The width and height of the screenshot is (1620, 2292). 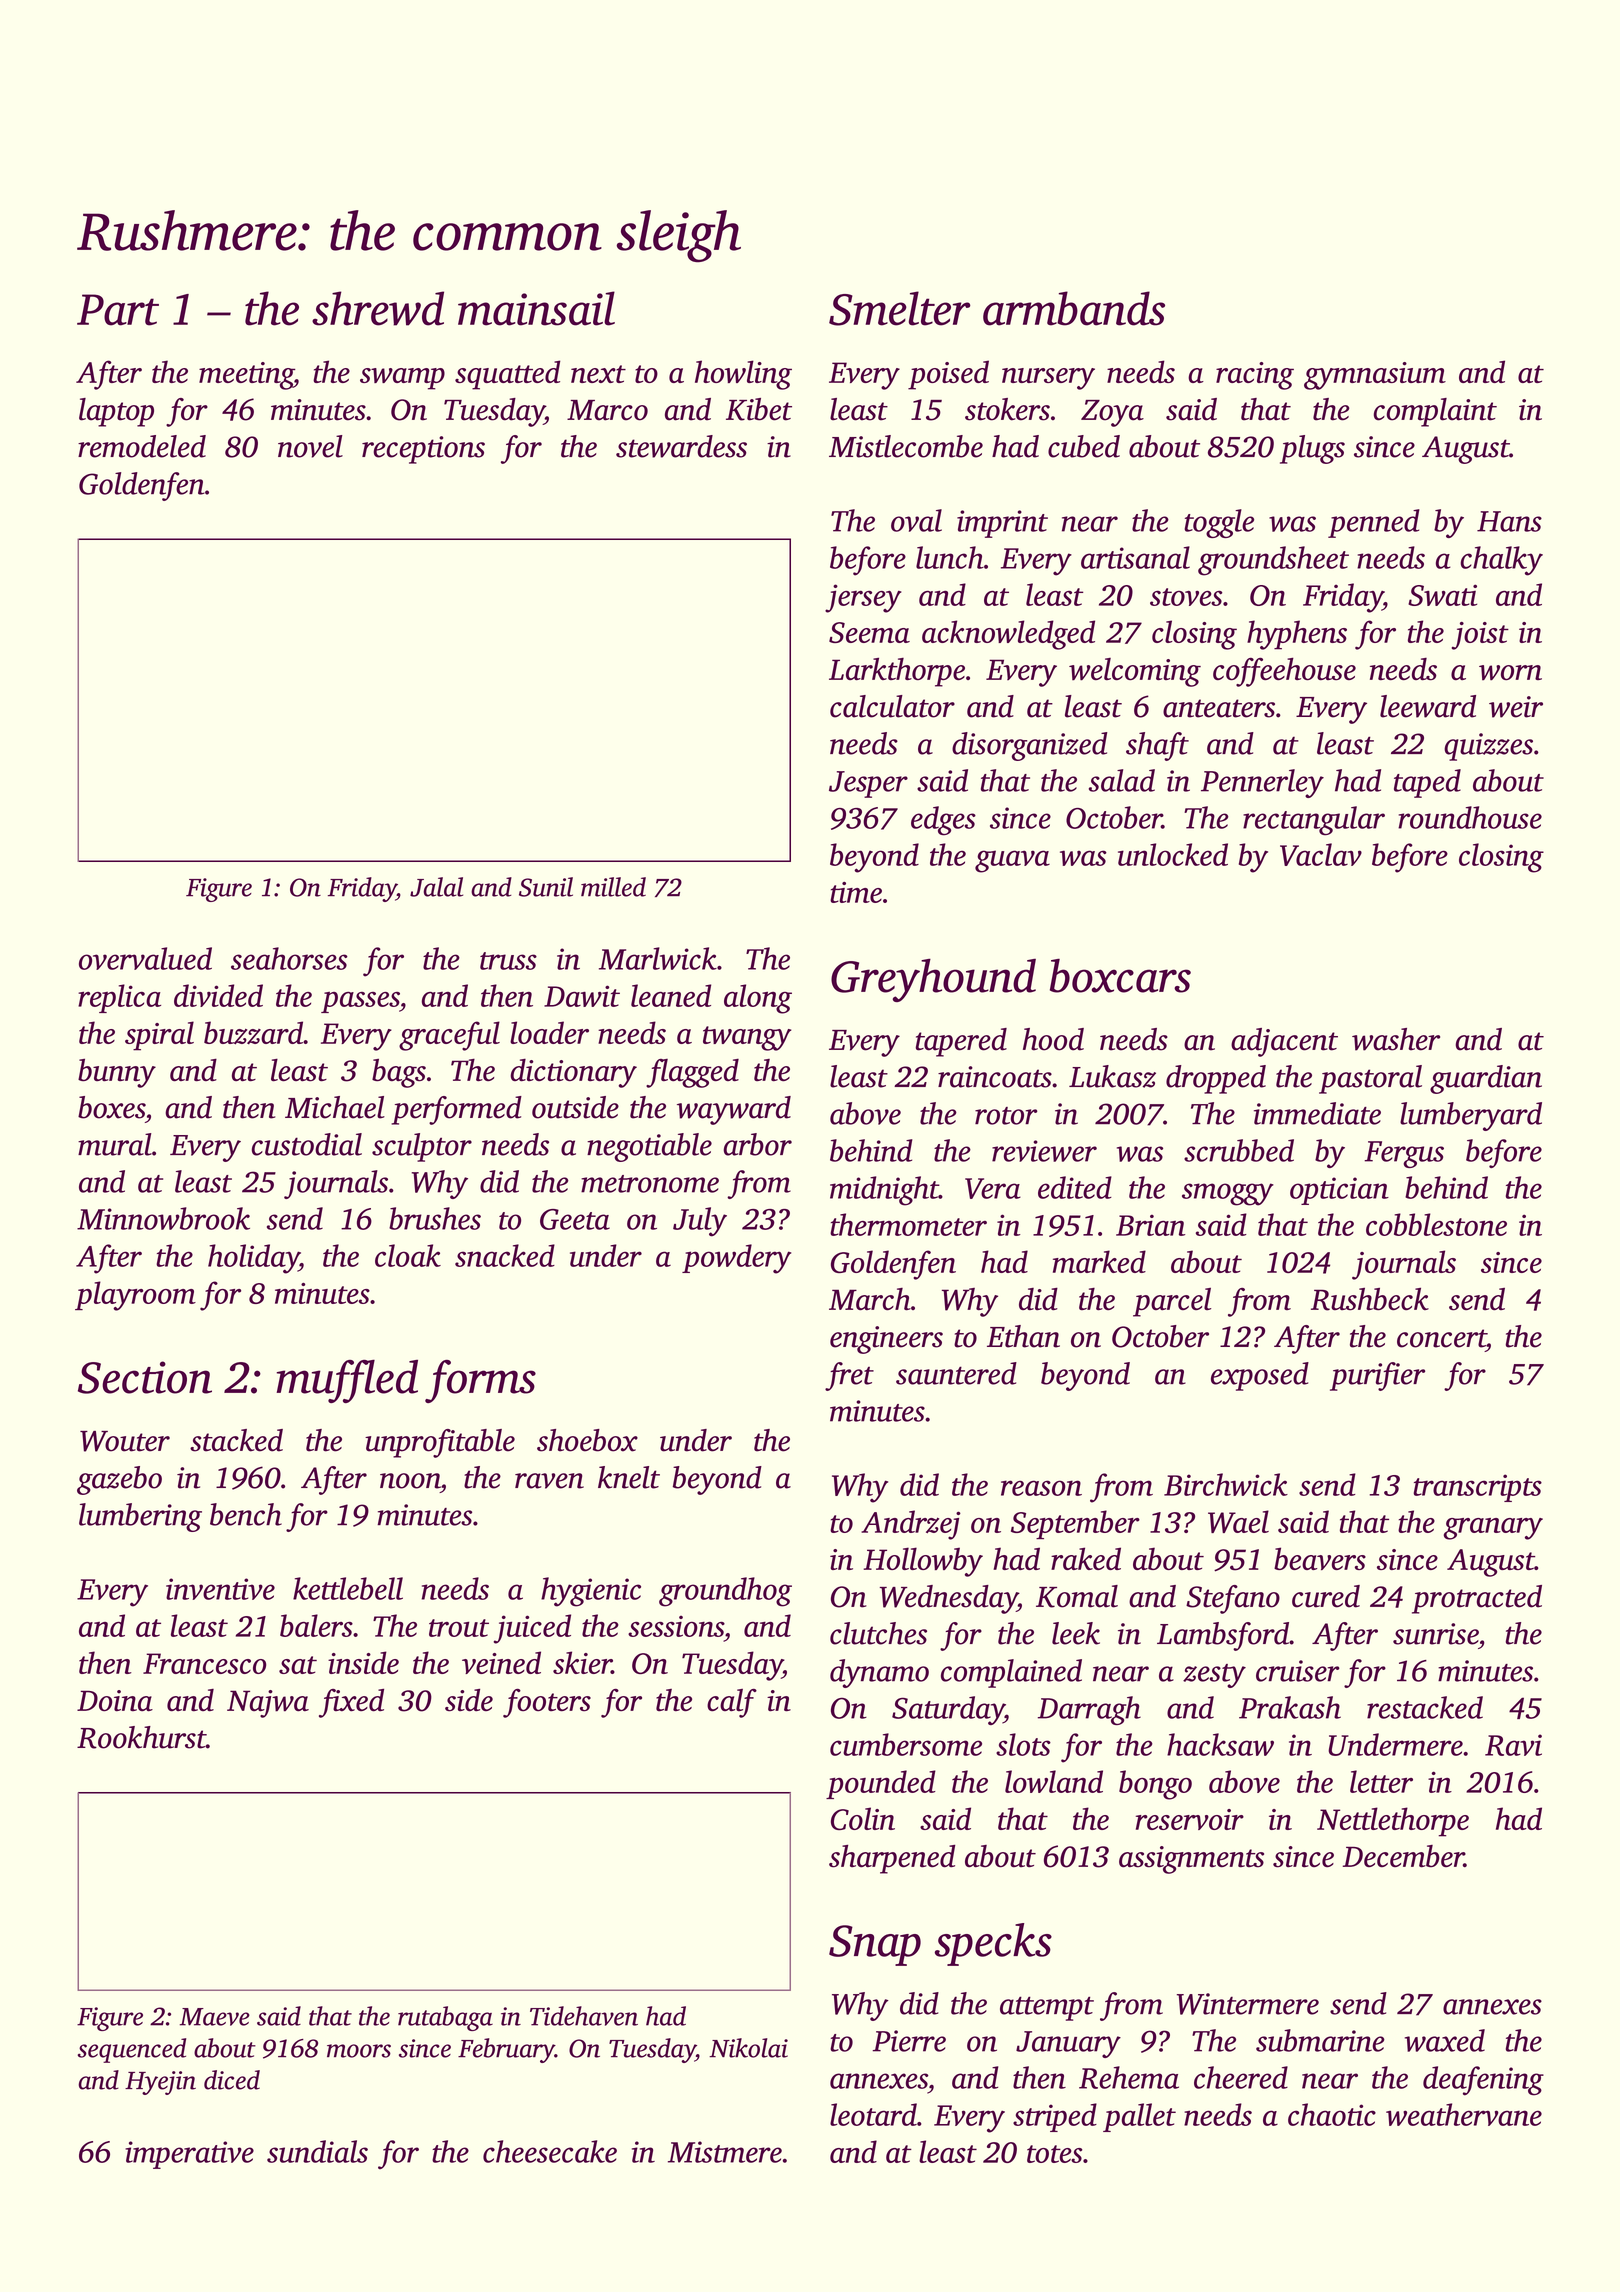 What do you see at coordinates (135, 1296) in the screenshot?
I see `playroom` at bounding box center [135, 1296].
